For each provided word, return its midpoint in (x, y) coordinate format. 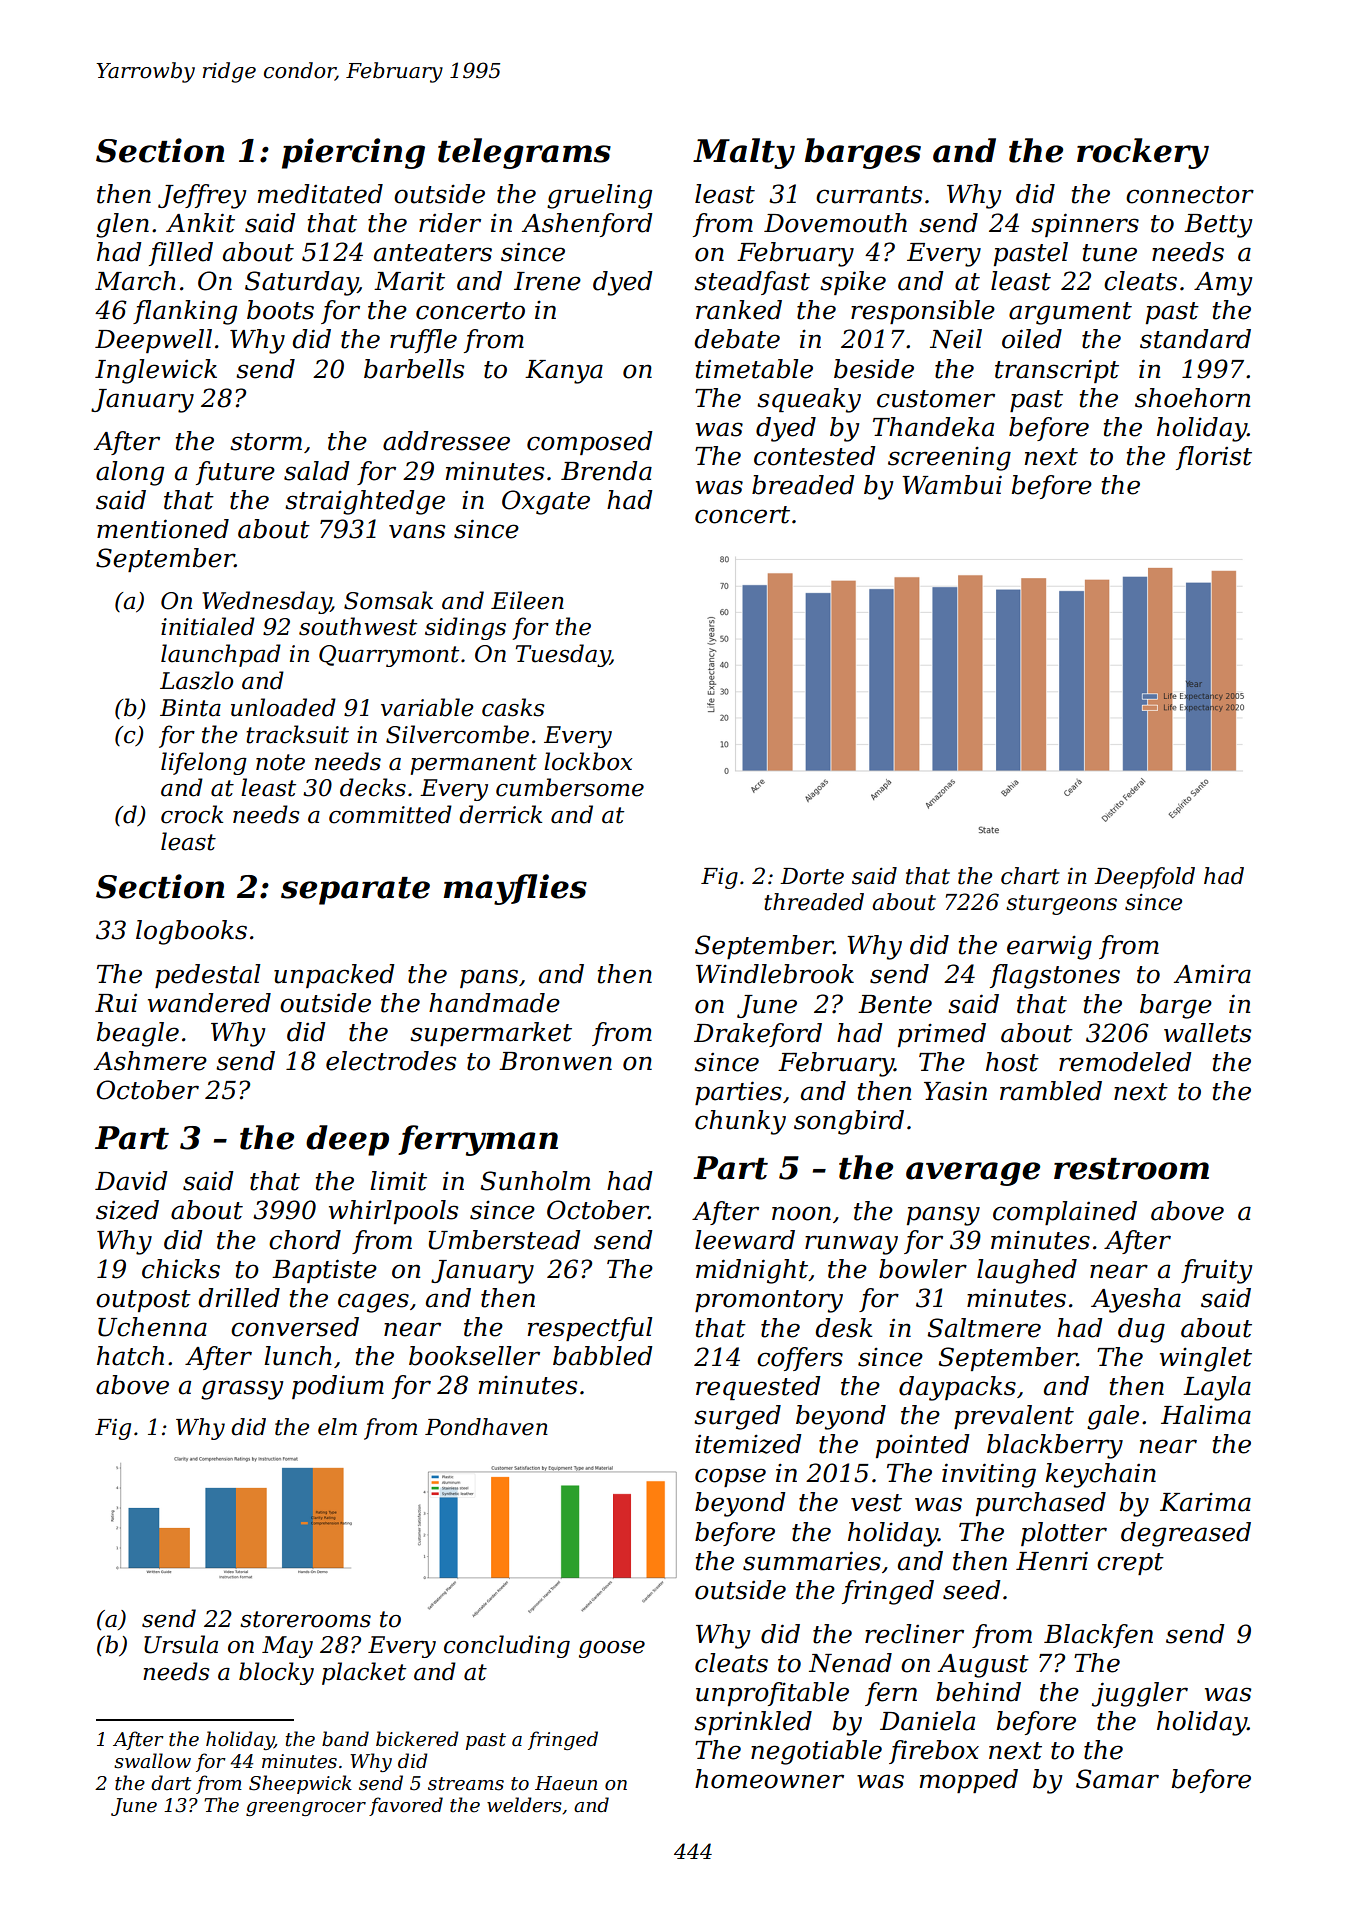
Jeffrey (202, 196)
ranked (739, 310)
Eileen (527, 600)
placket (364, 1673)
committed (390, 814)
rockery (1143, 153)
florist (1214, 458)
